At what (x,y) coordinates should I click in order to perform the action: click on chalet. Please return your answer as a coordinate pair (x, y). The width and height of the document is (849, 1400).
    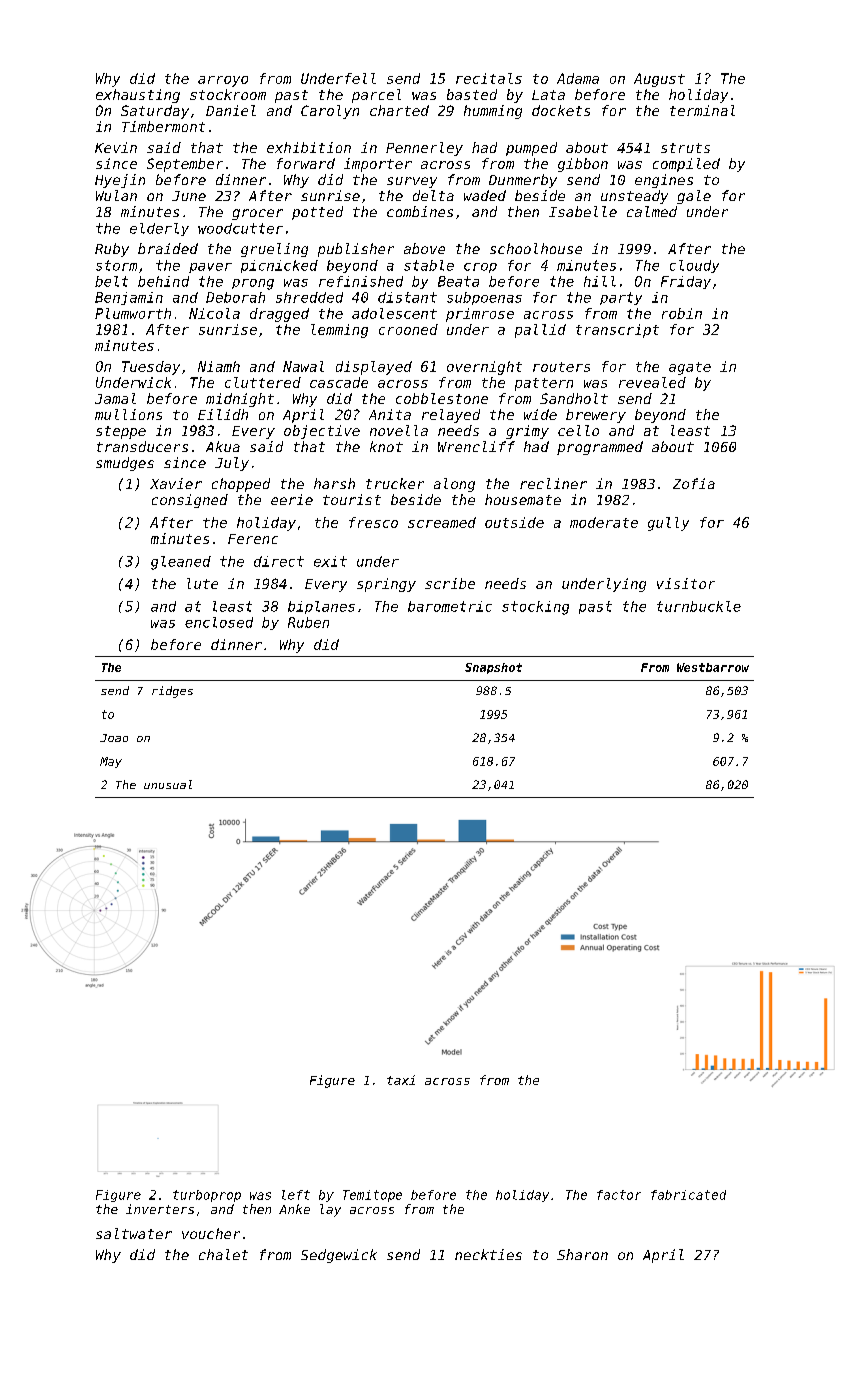
    Looking at the image, I should click on (223, 1254).
